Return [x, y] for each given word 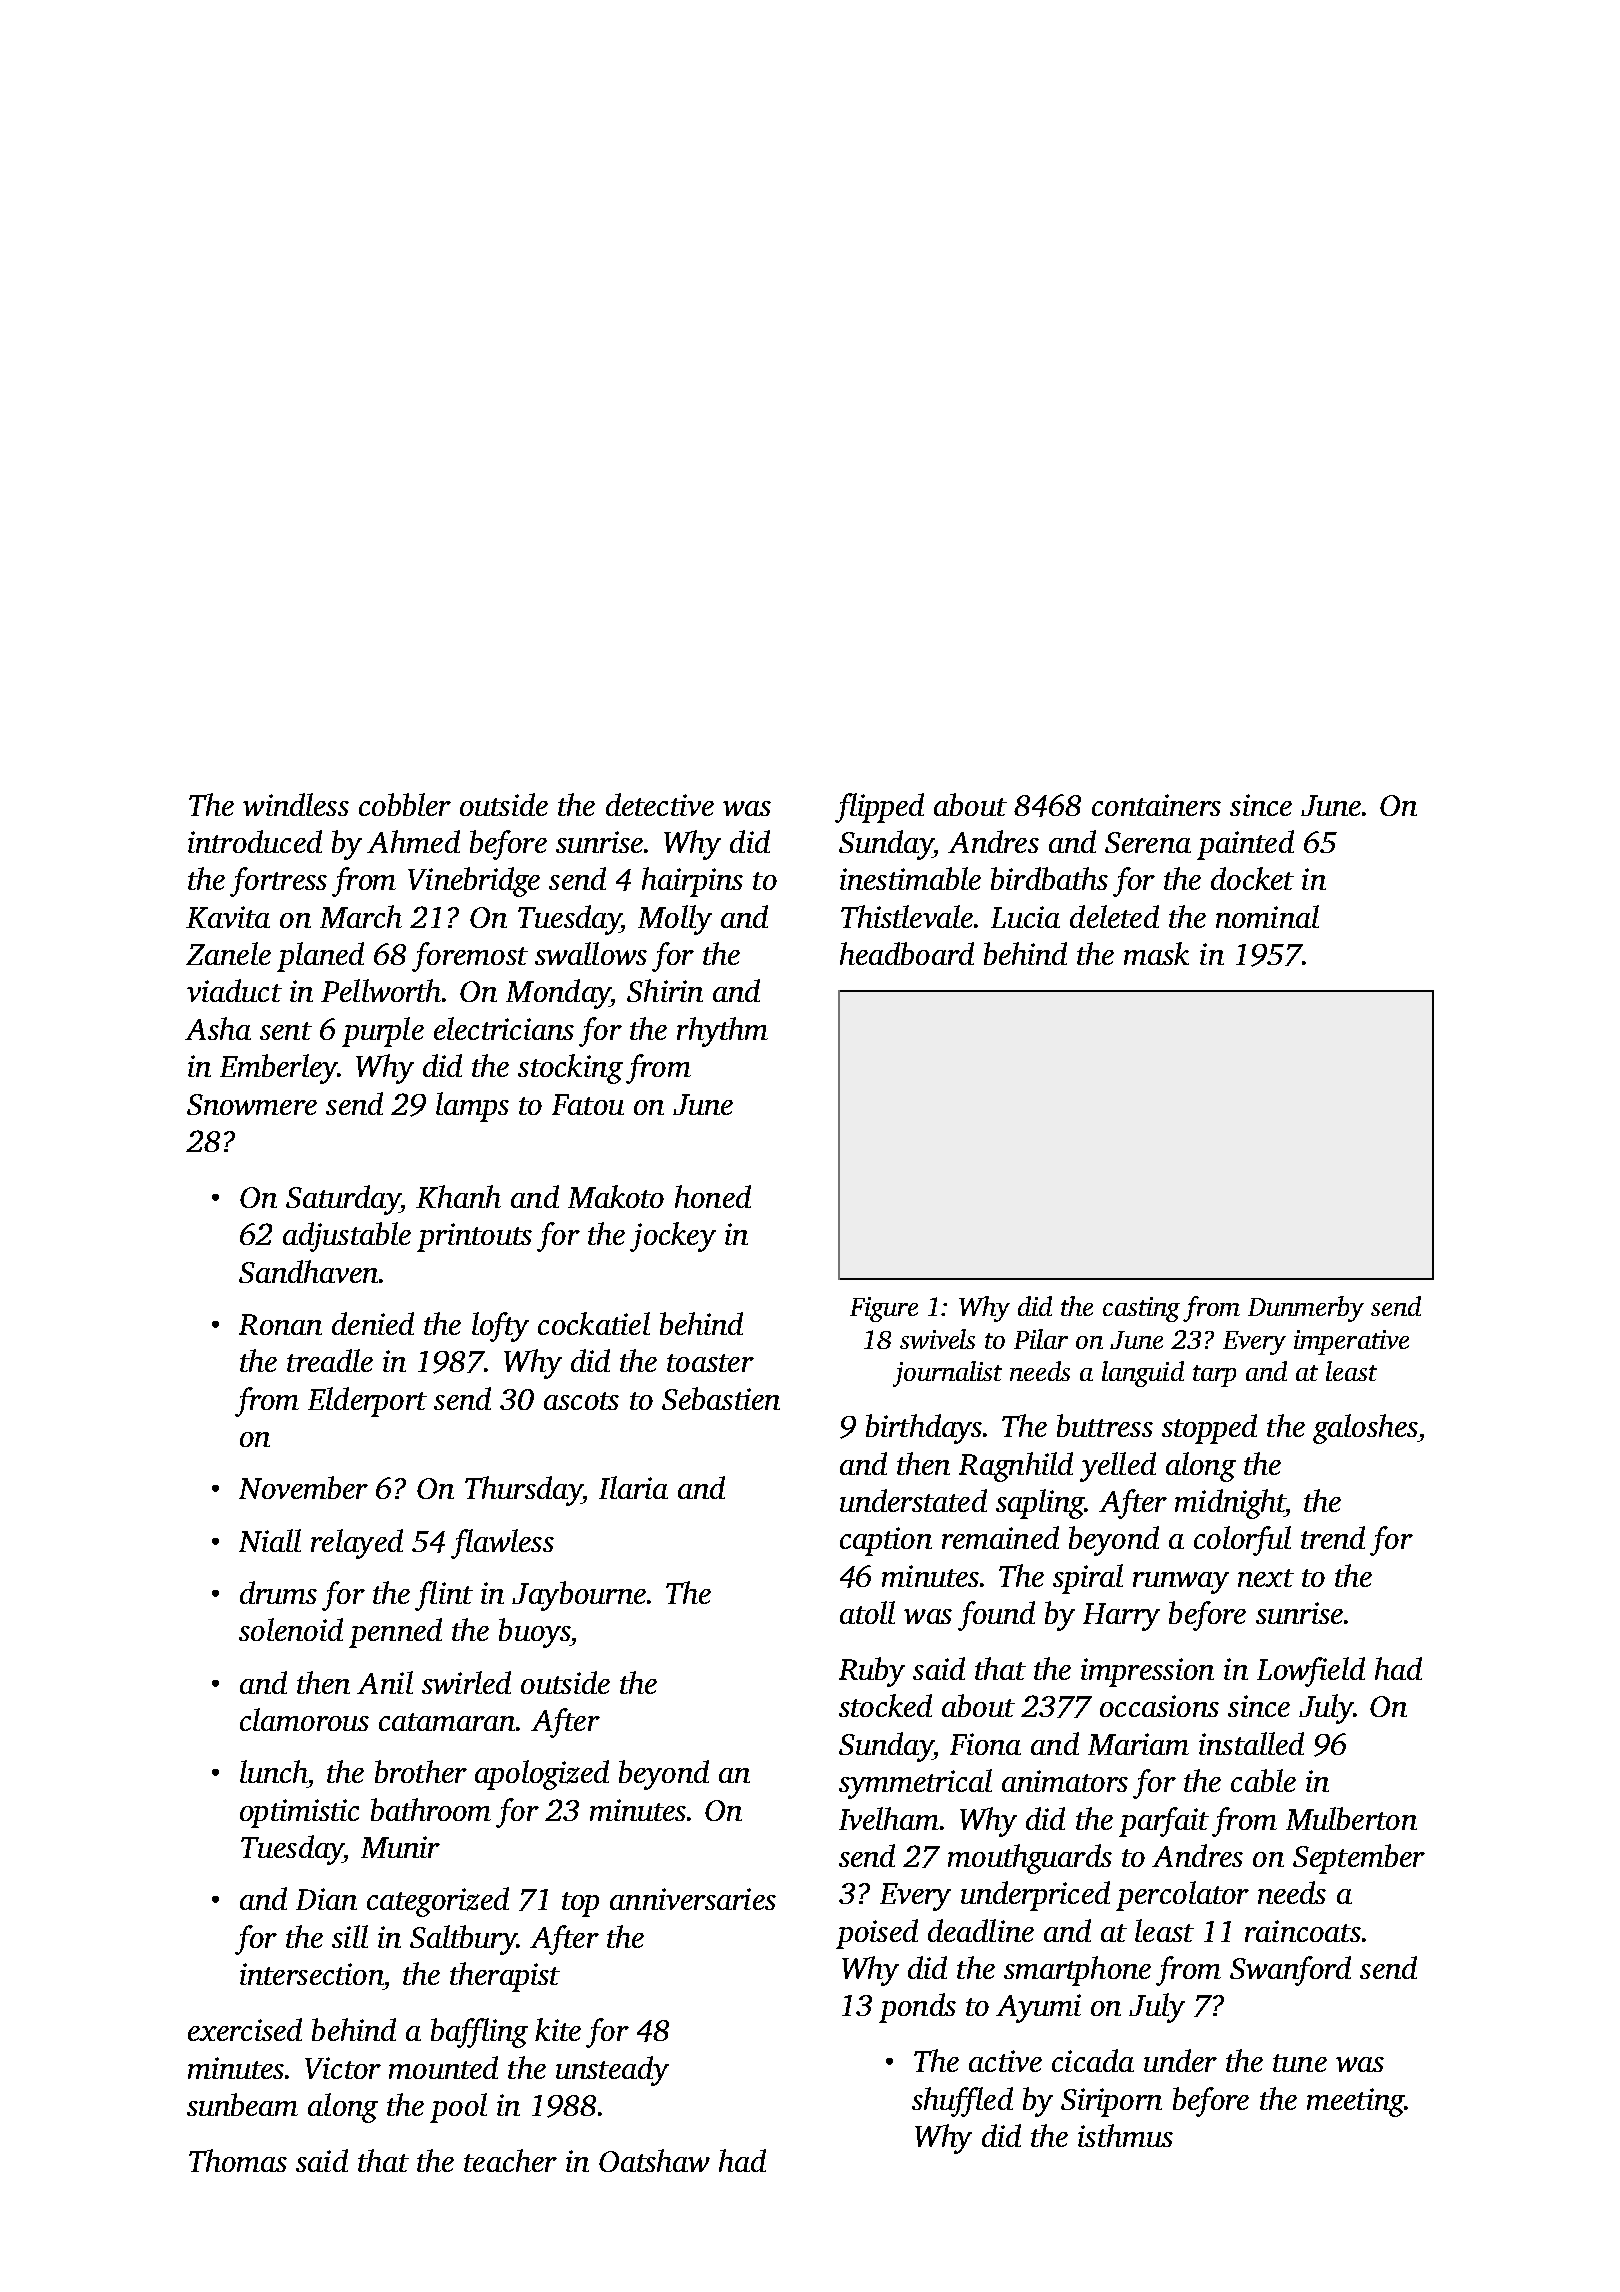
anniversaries [693, 1899]
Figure [884, 1309]
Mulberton [1351, 1818]
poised [877, 1934]
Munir [400, 1847]
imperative [1351, 1342]
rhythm [722, 1032]
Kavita [228, 917]
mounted [443, 2067]
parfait [1164, 1822]
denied [373, 1323]
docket [1252, 878]
